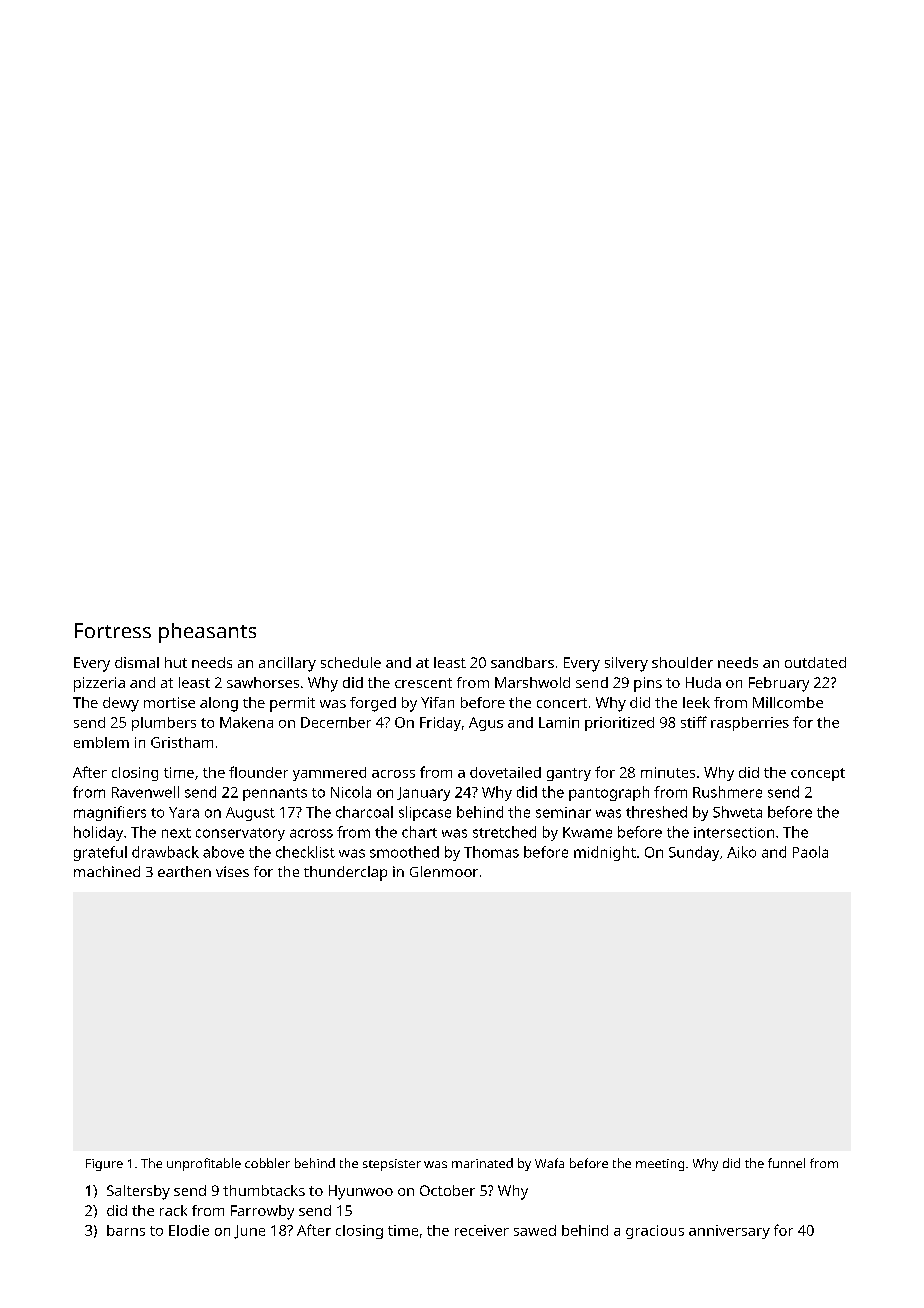  Describe the element at coordinates (165, 852) in the screenshot. I see `drawback` at that location.
